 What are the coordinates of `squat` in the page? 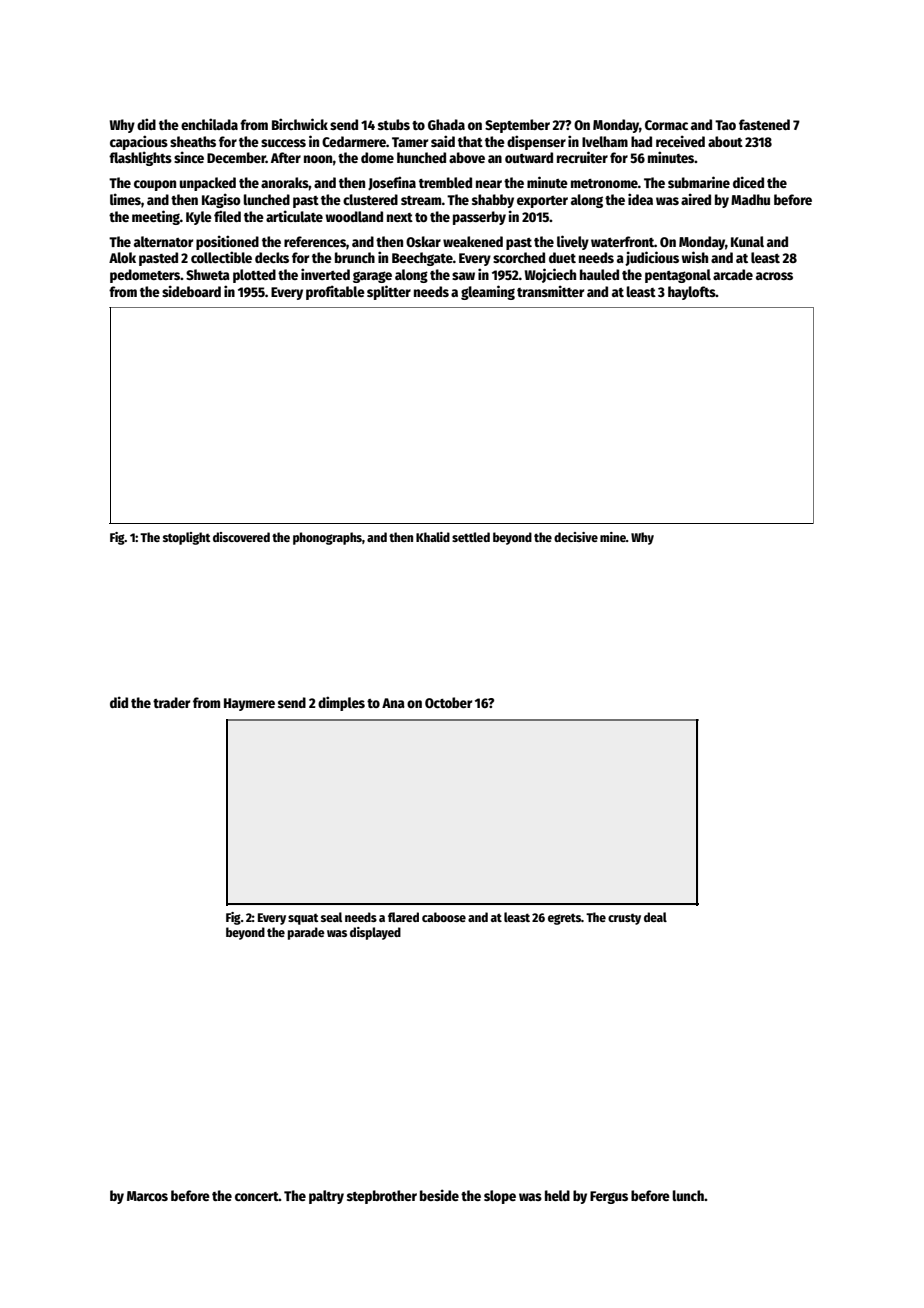 It's located at (303, 919).
